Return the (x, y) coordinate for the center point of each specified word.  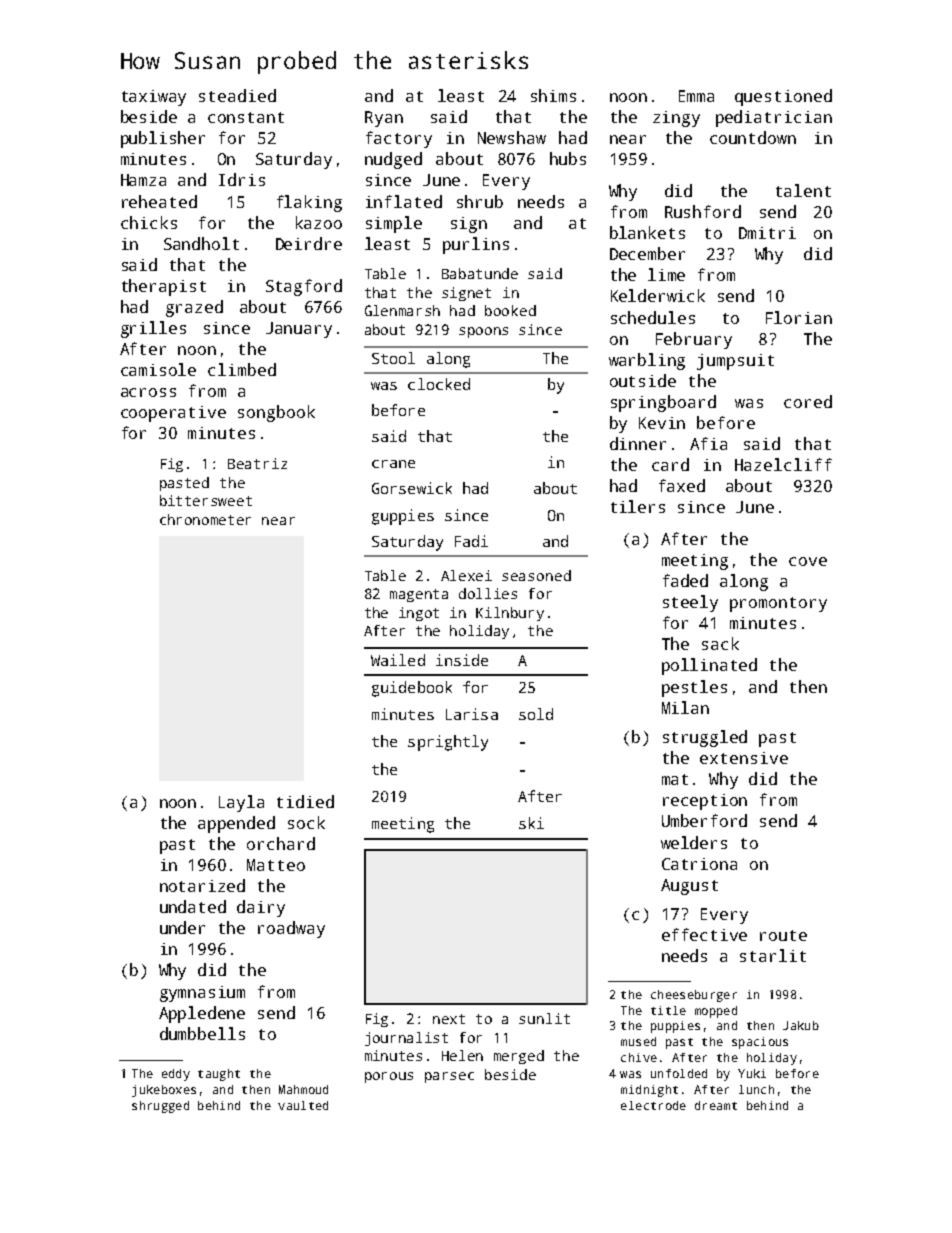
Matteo (276, 865)
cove (808, 561)
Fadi (471, 541)
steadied (237, 95)
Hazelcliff (783, 464)
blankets (647, 232)
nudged (393, 160)
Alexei (466, 575)
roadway (291, 929)
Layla (241, 803)
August (689, 887)
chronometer (205, 519)
